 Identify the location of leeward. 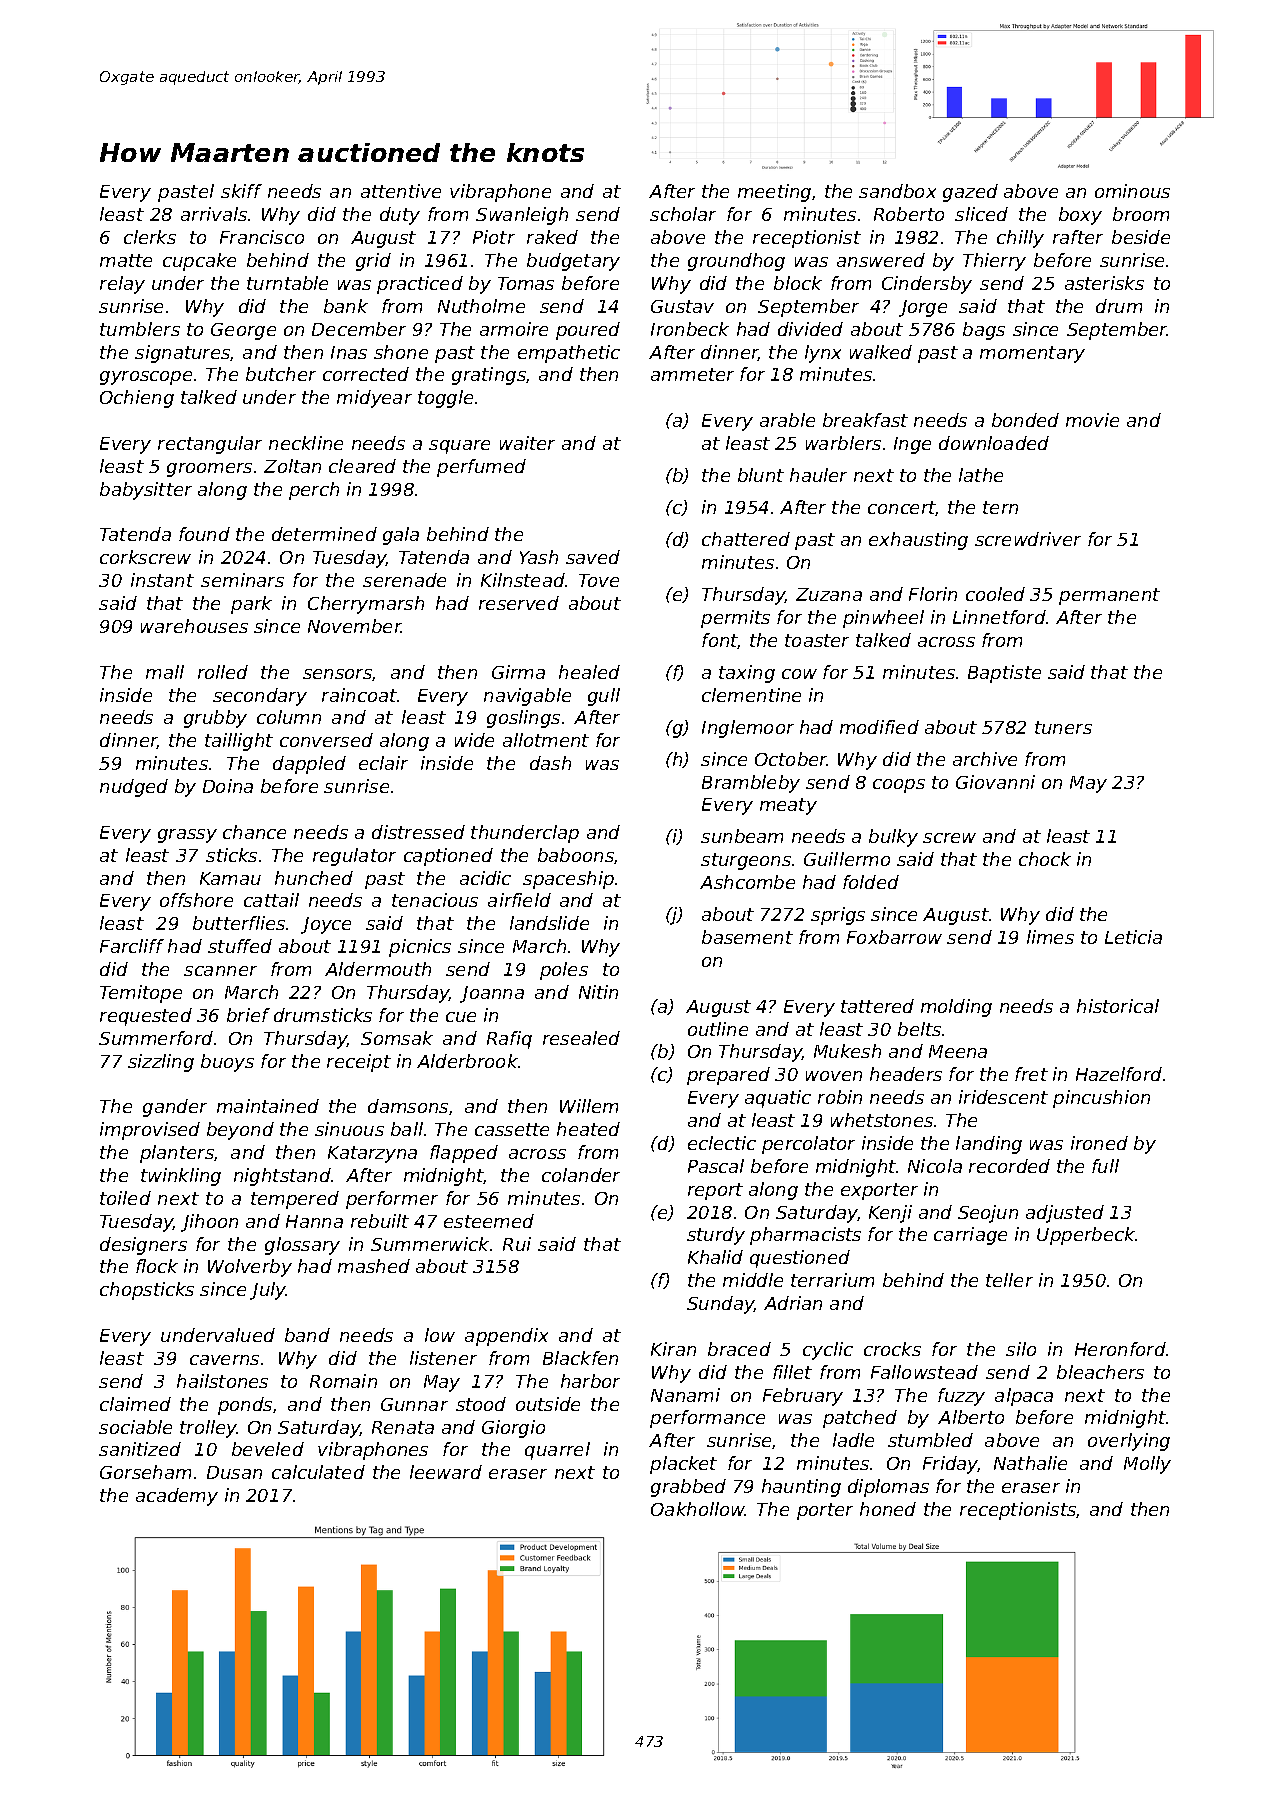
(446, 1472).
